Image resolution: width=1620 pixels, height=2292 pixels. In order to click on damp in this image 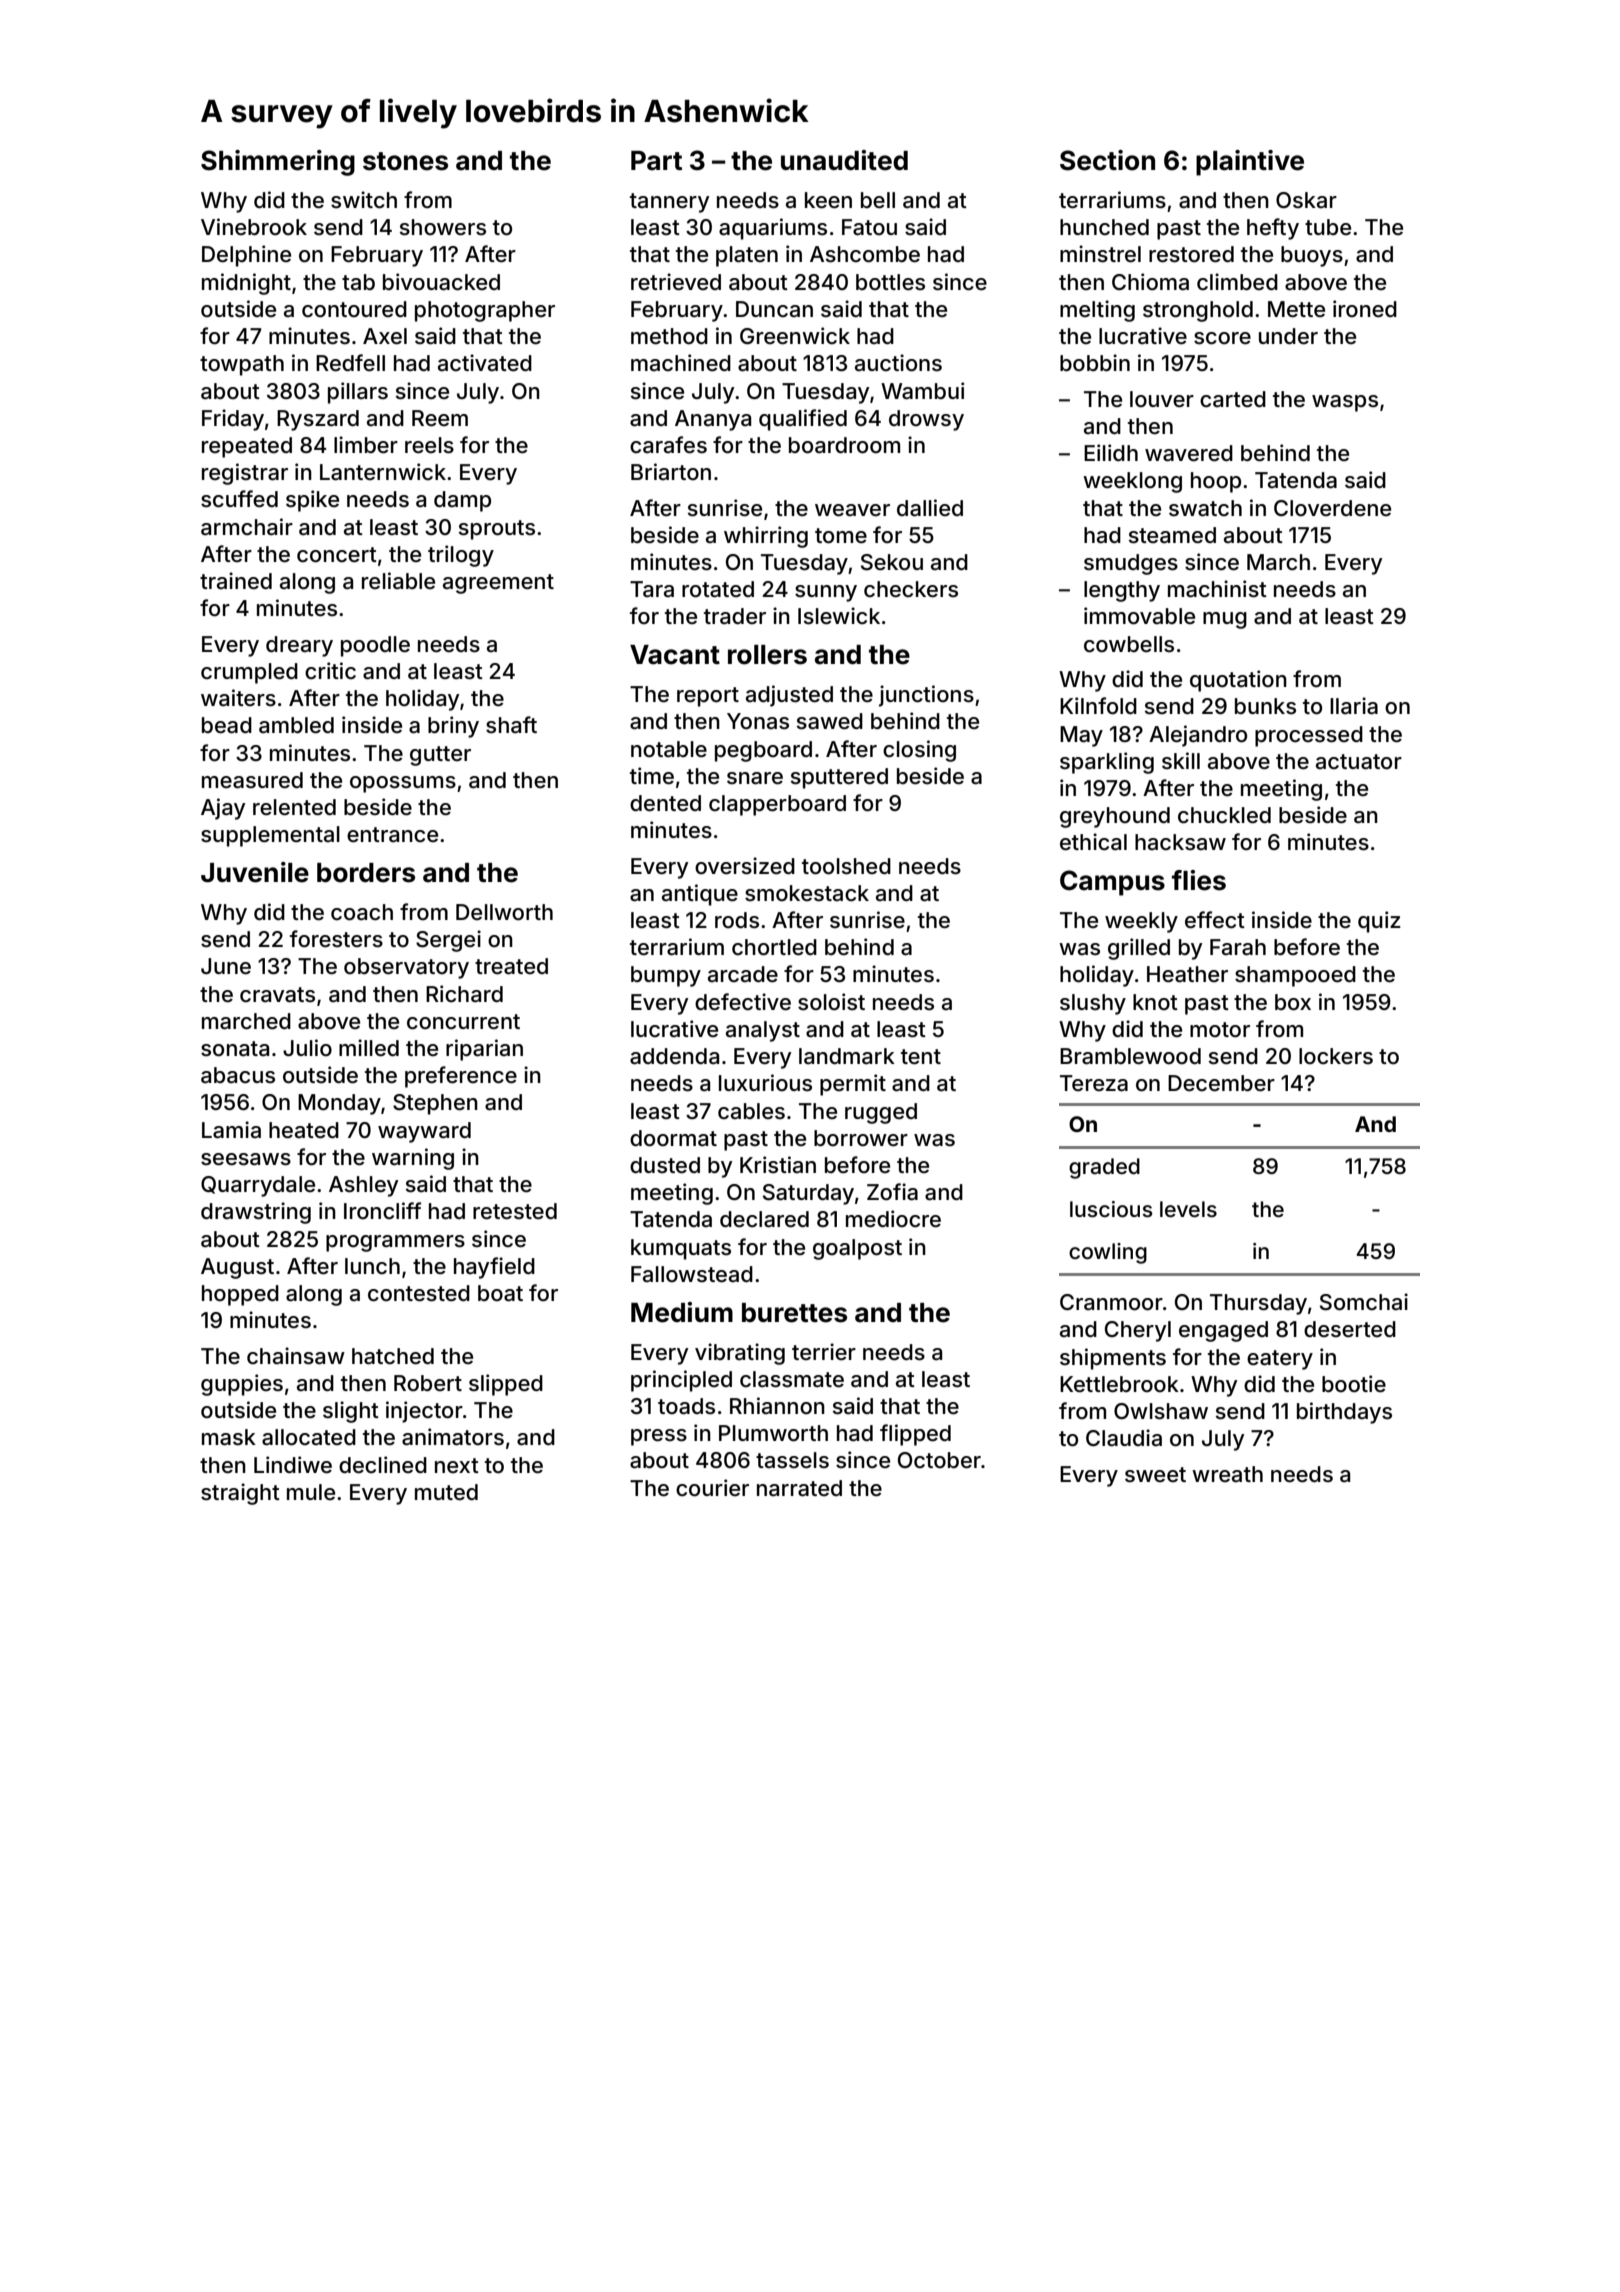, I will do `click(462, 501)`.
